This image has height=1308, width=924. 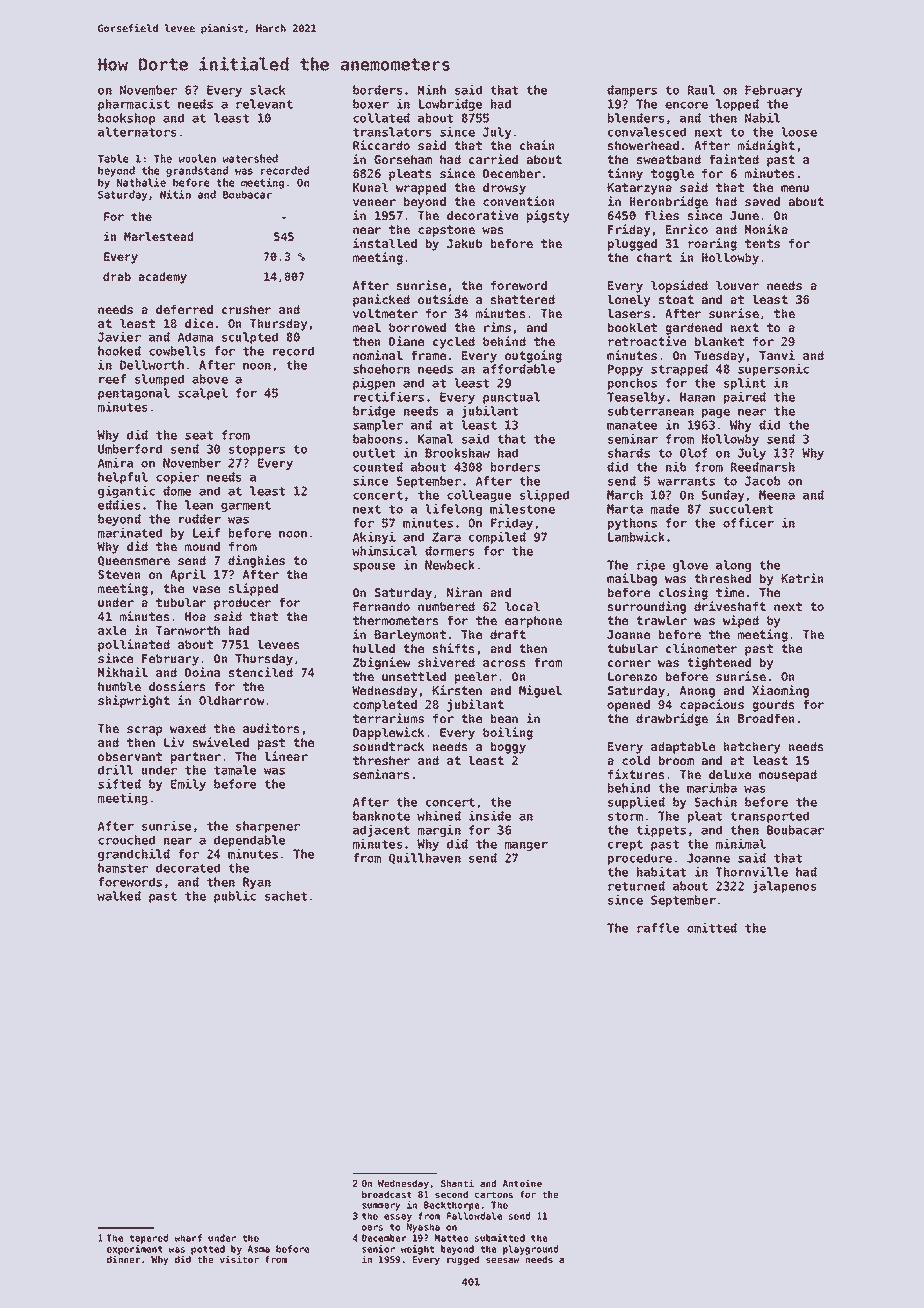 I want to click on Olof, so click(x=694, y=453).
